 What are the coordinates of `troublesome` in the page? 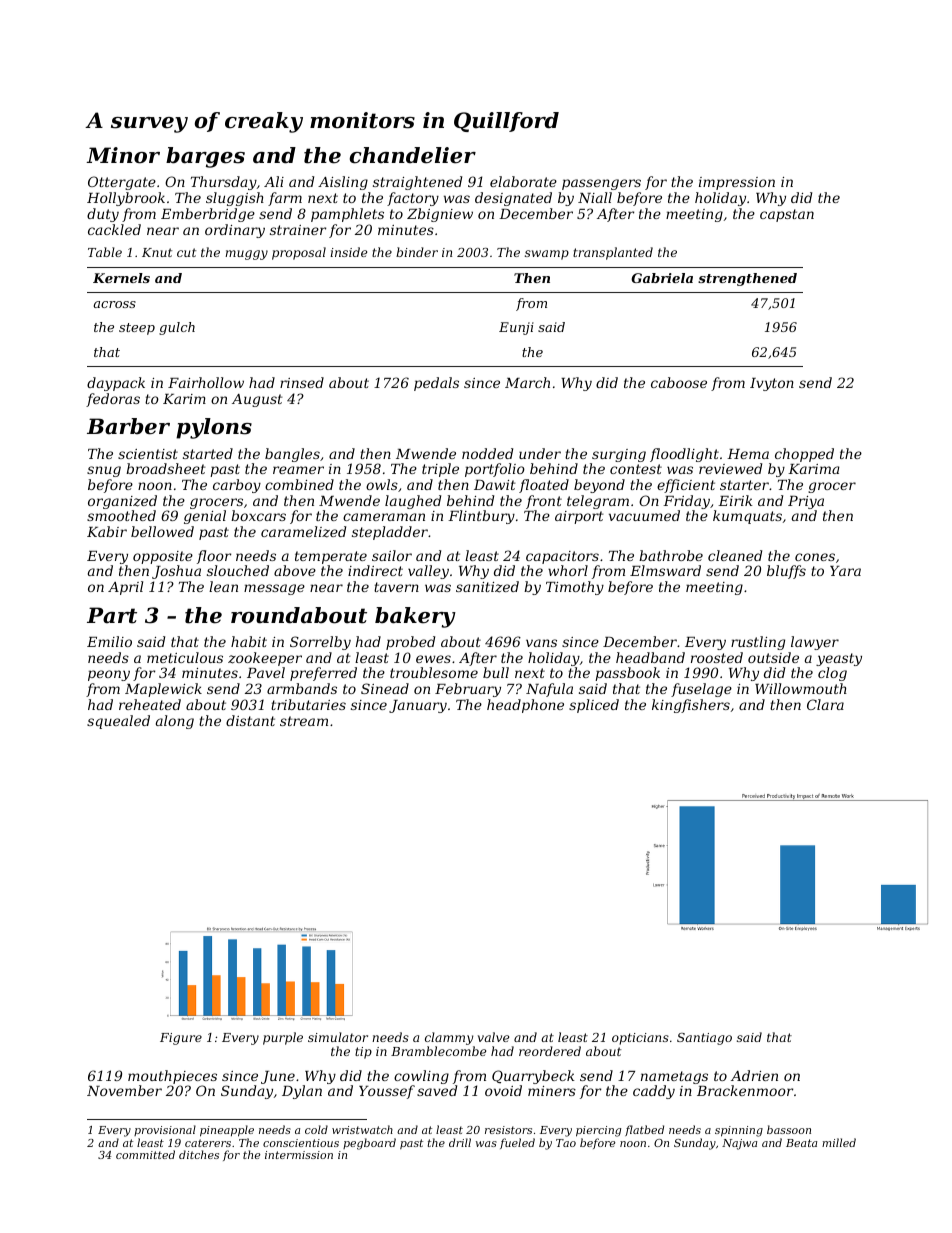 It's located at (434, 672).
